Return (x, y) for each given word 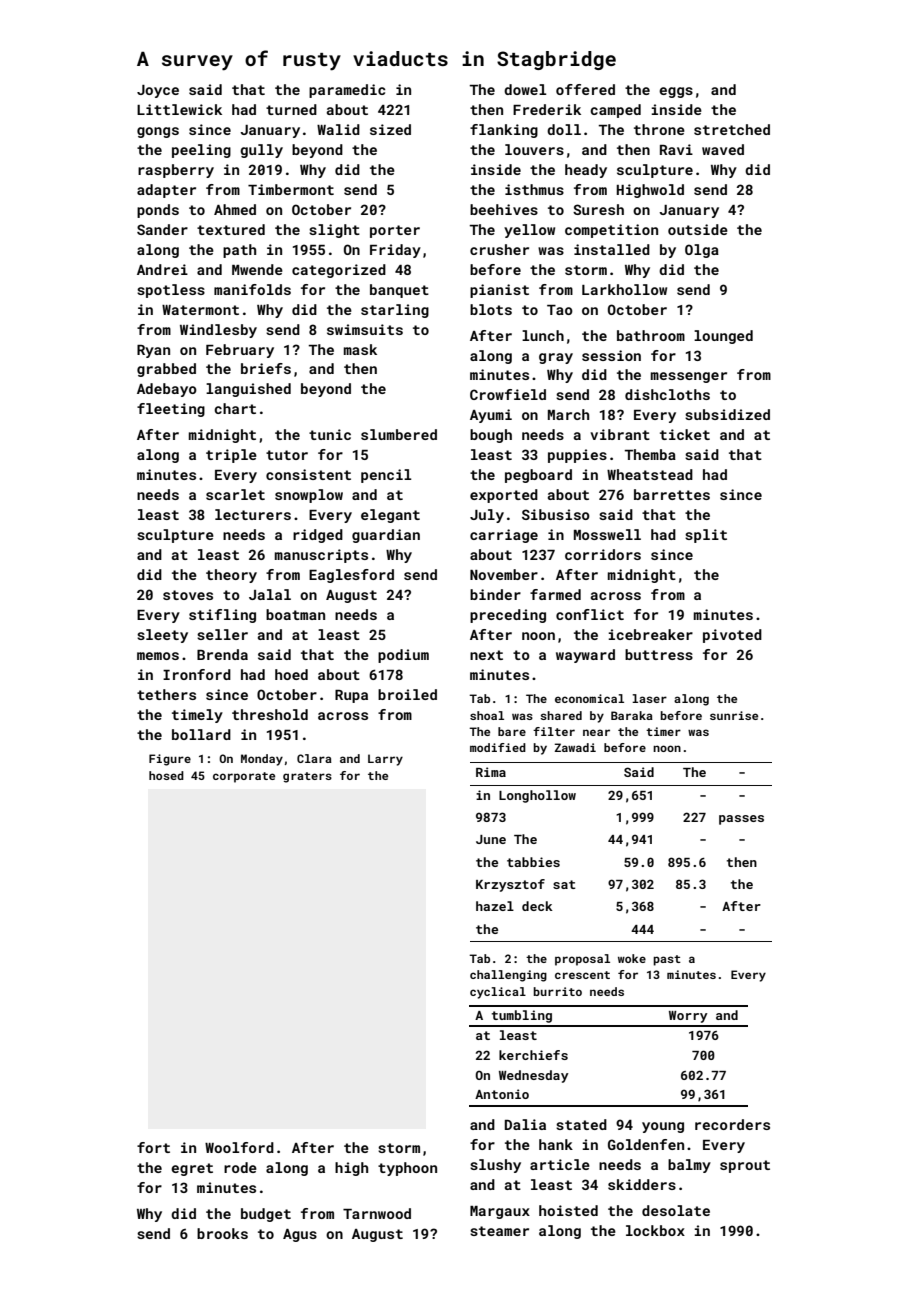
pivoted (732, 636)
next (486, 655)
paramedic (347, 91)
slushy (495, 1166)
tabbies (533, 862)
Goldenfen (646, 1144)
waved (723, 149)
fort (153, 1147)
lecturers (253, 514)
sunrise (734, 715)
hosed (166, 775)
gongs (158, 132)
